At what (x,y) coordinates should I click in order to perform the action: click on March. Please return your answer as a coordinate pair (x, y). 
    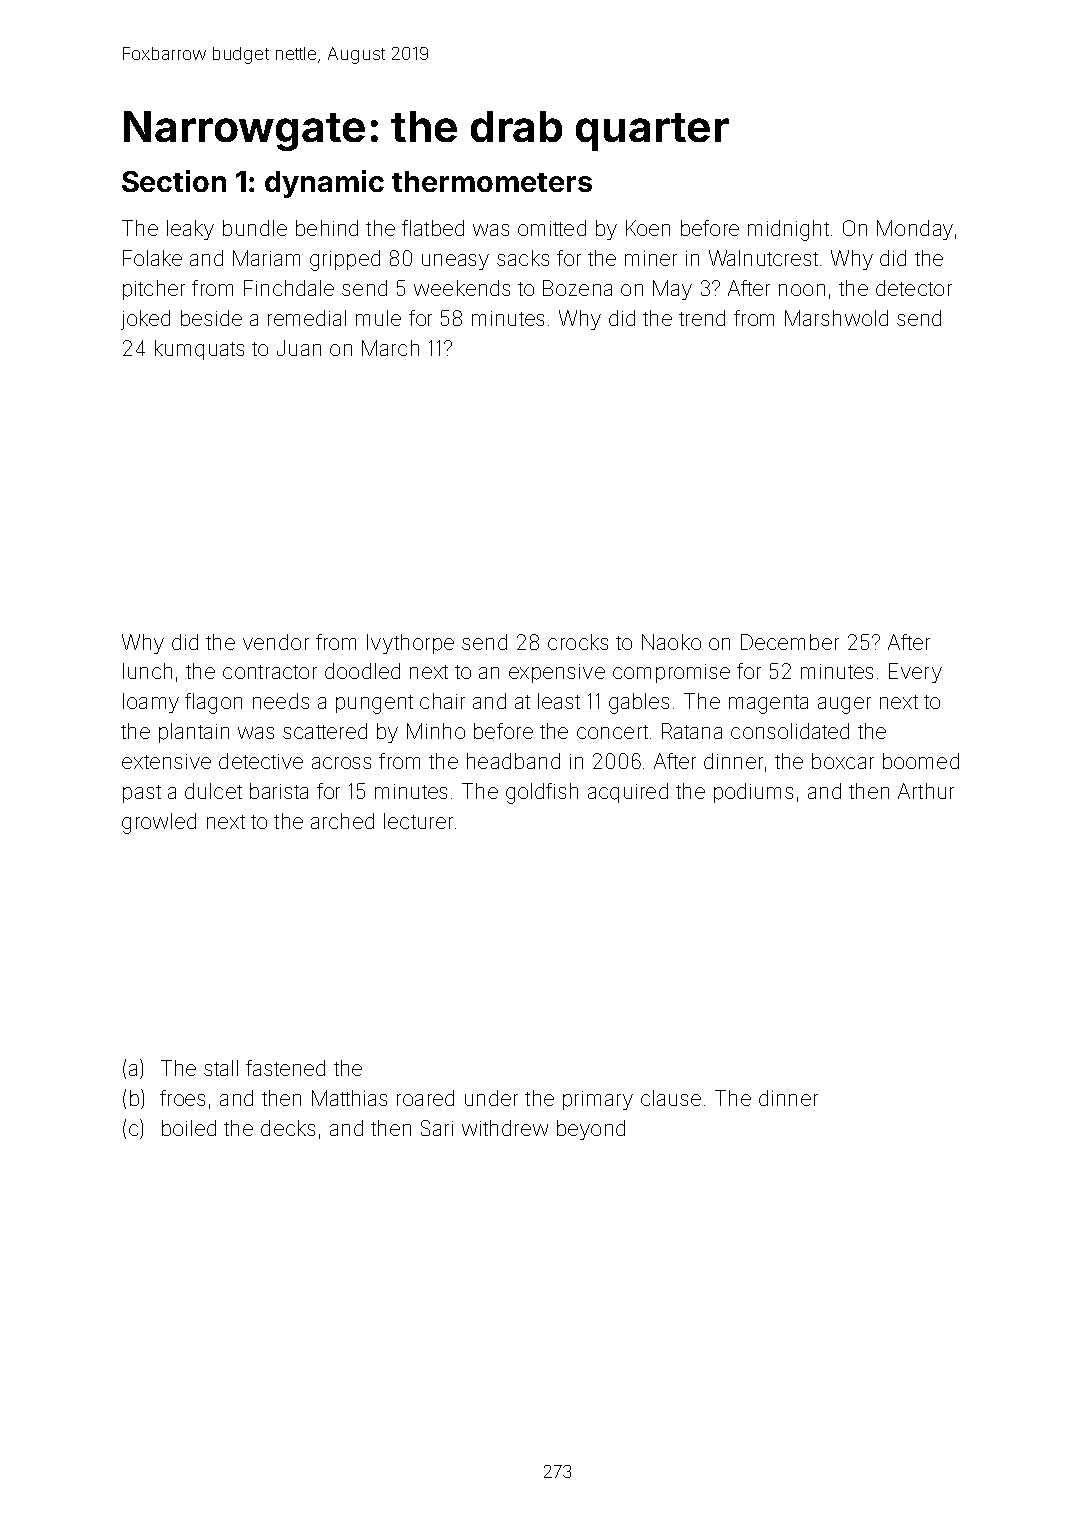
    Looking at the image, I should click on (390, 348).
